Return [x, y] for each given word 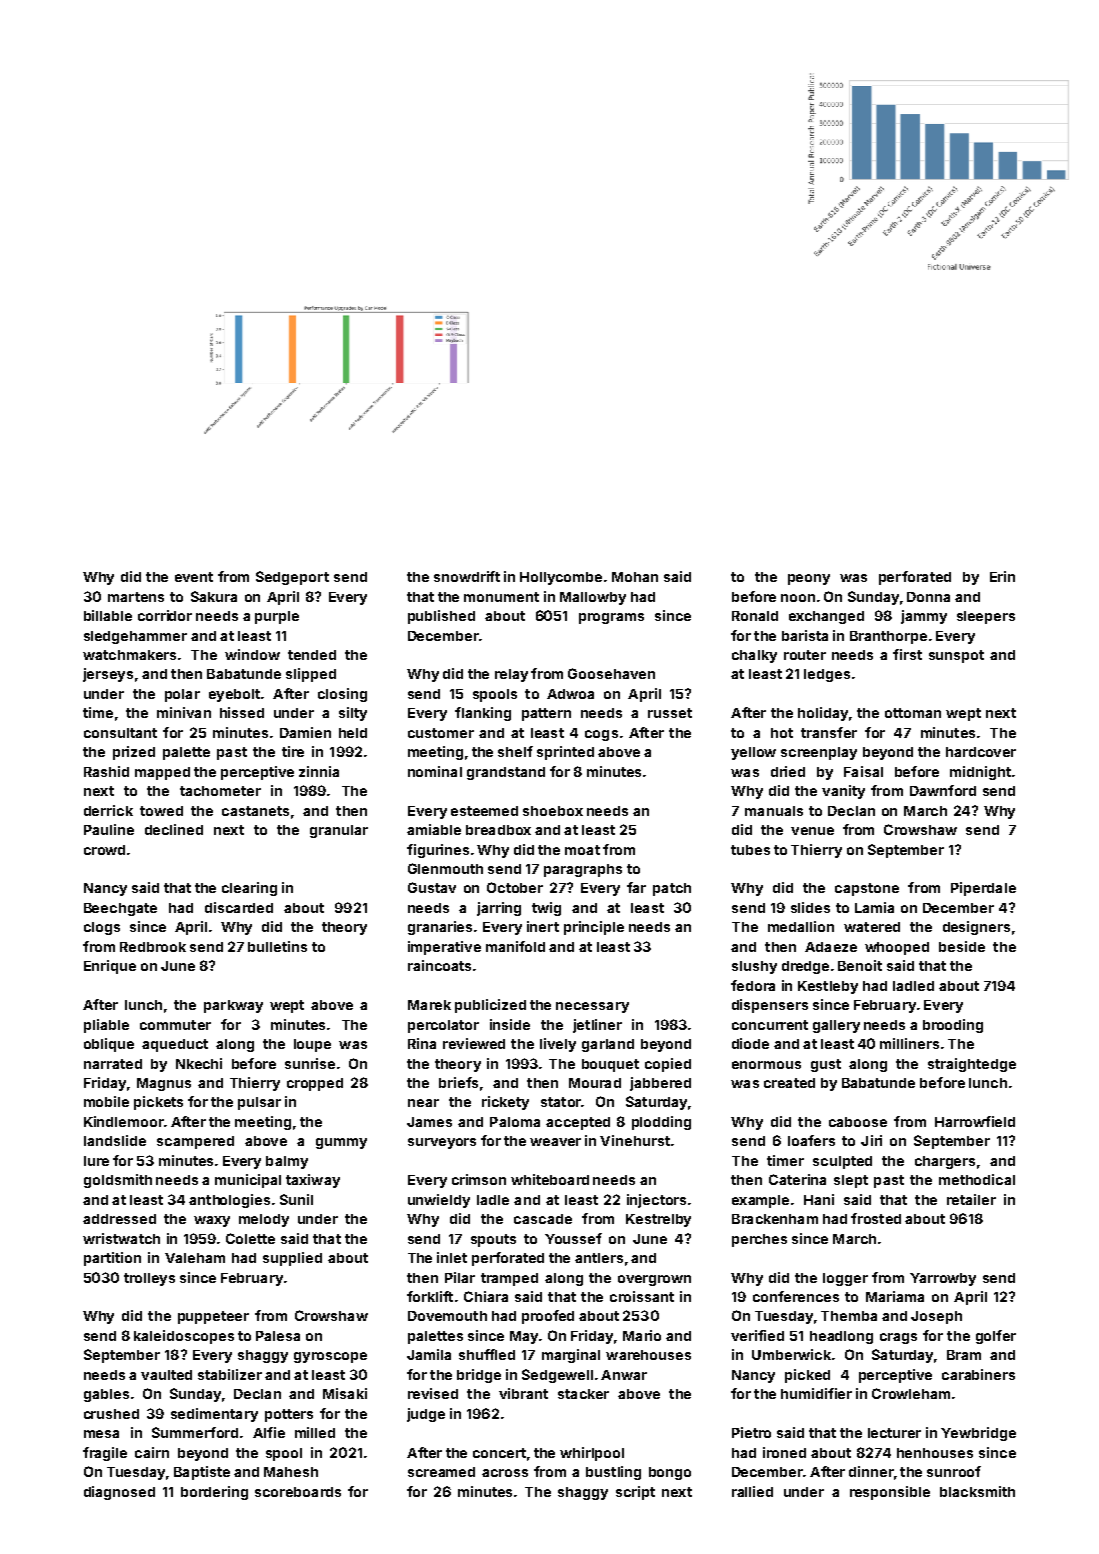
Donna [928, 597]
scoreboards [298, 1492]
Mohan [635, 577]
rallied [752, 1491]
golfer [996, 1337]
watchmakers [129, 655]
